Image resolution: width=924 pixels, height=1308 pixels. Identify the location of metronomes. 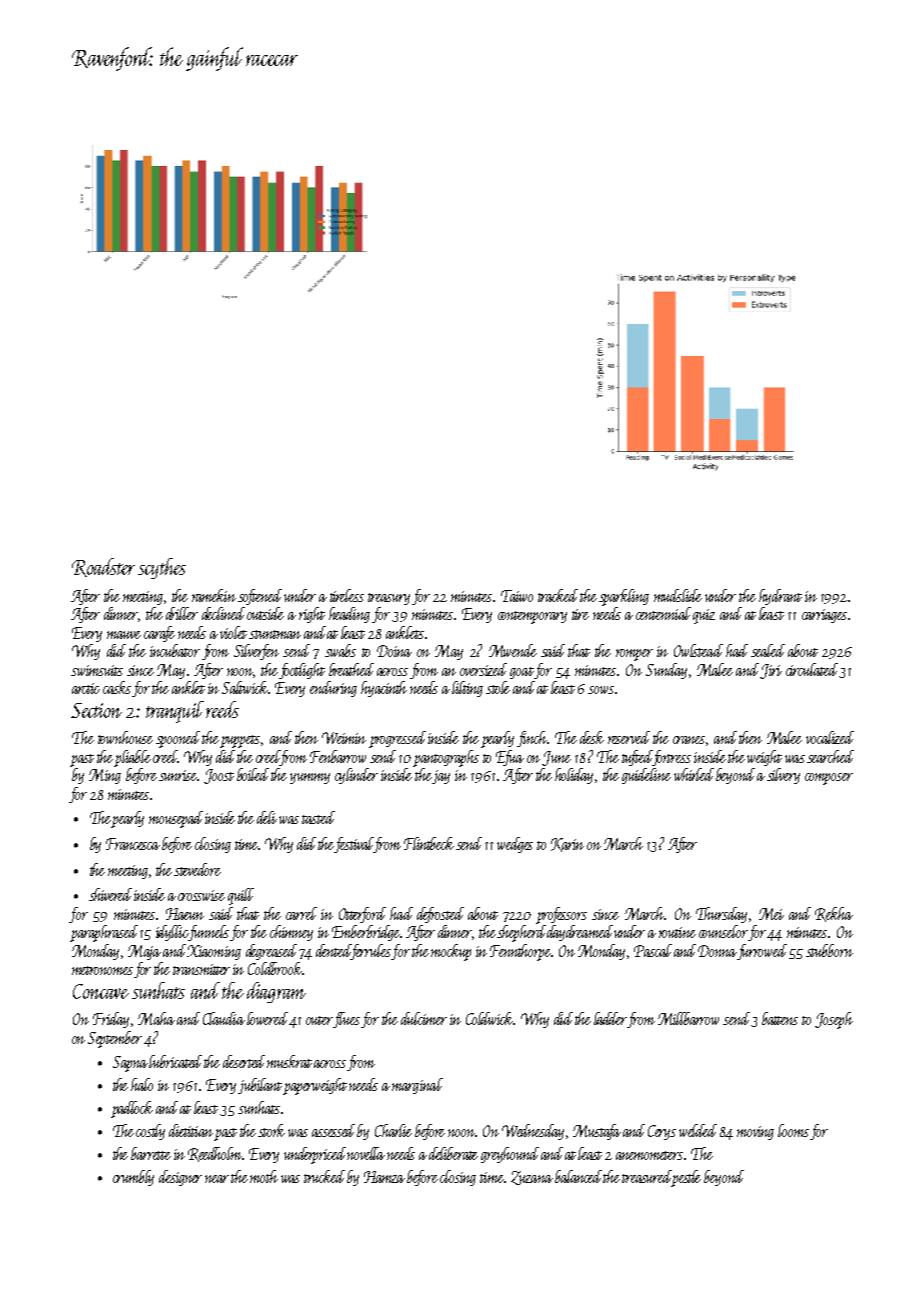
(102, 970).
